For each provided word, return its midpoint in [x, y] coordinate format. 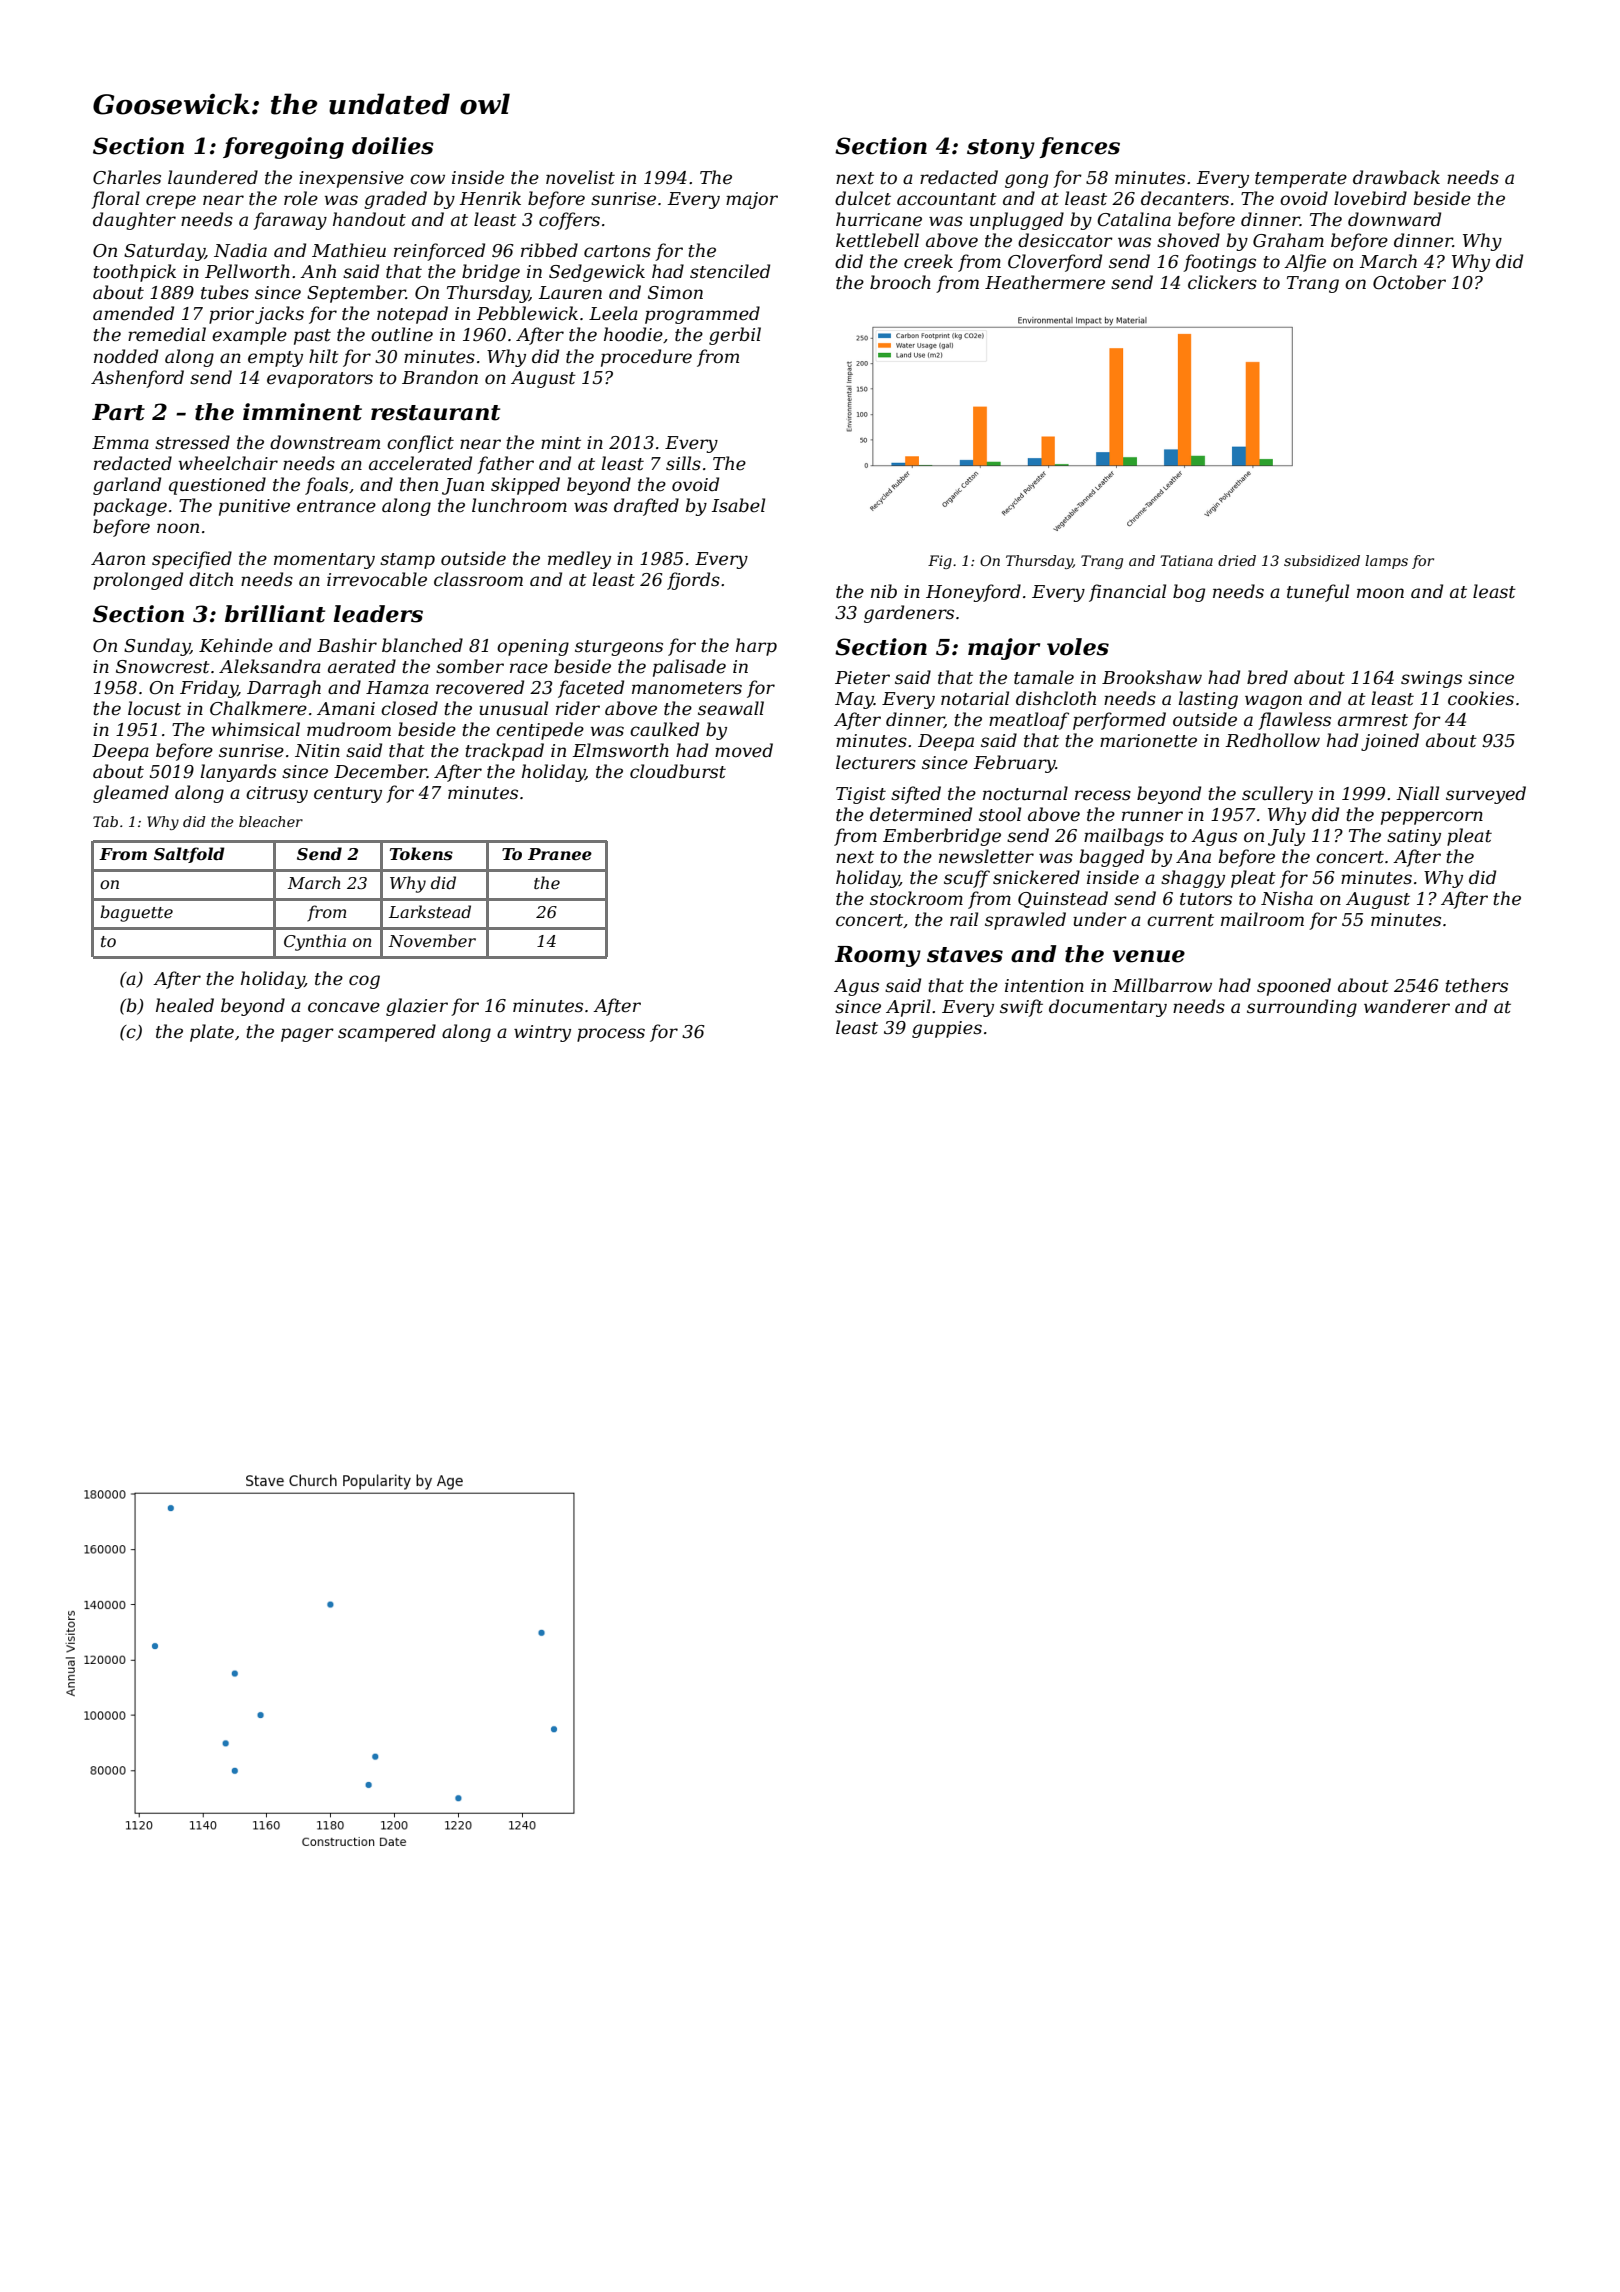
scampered [387, 1033]
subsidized [1322, 561]
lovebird [1370, 198]
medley [579, 560]
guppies [947, 1029]
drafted [646, 507]
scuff [967, 879]
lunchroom [519, 505]
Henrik [490, 198]
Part [118, 412]
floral [115, 200]
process [611, 1035]
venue [1149, 956]
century [348, 795]
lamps [1386, 562]
